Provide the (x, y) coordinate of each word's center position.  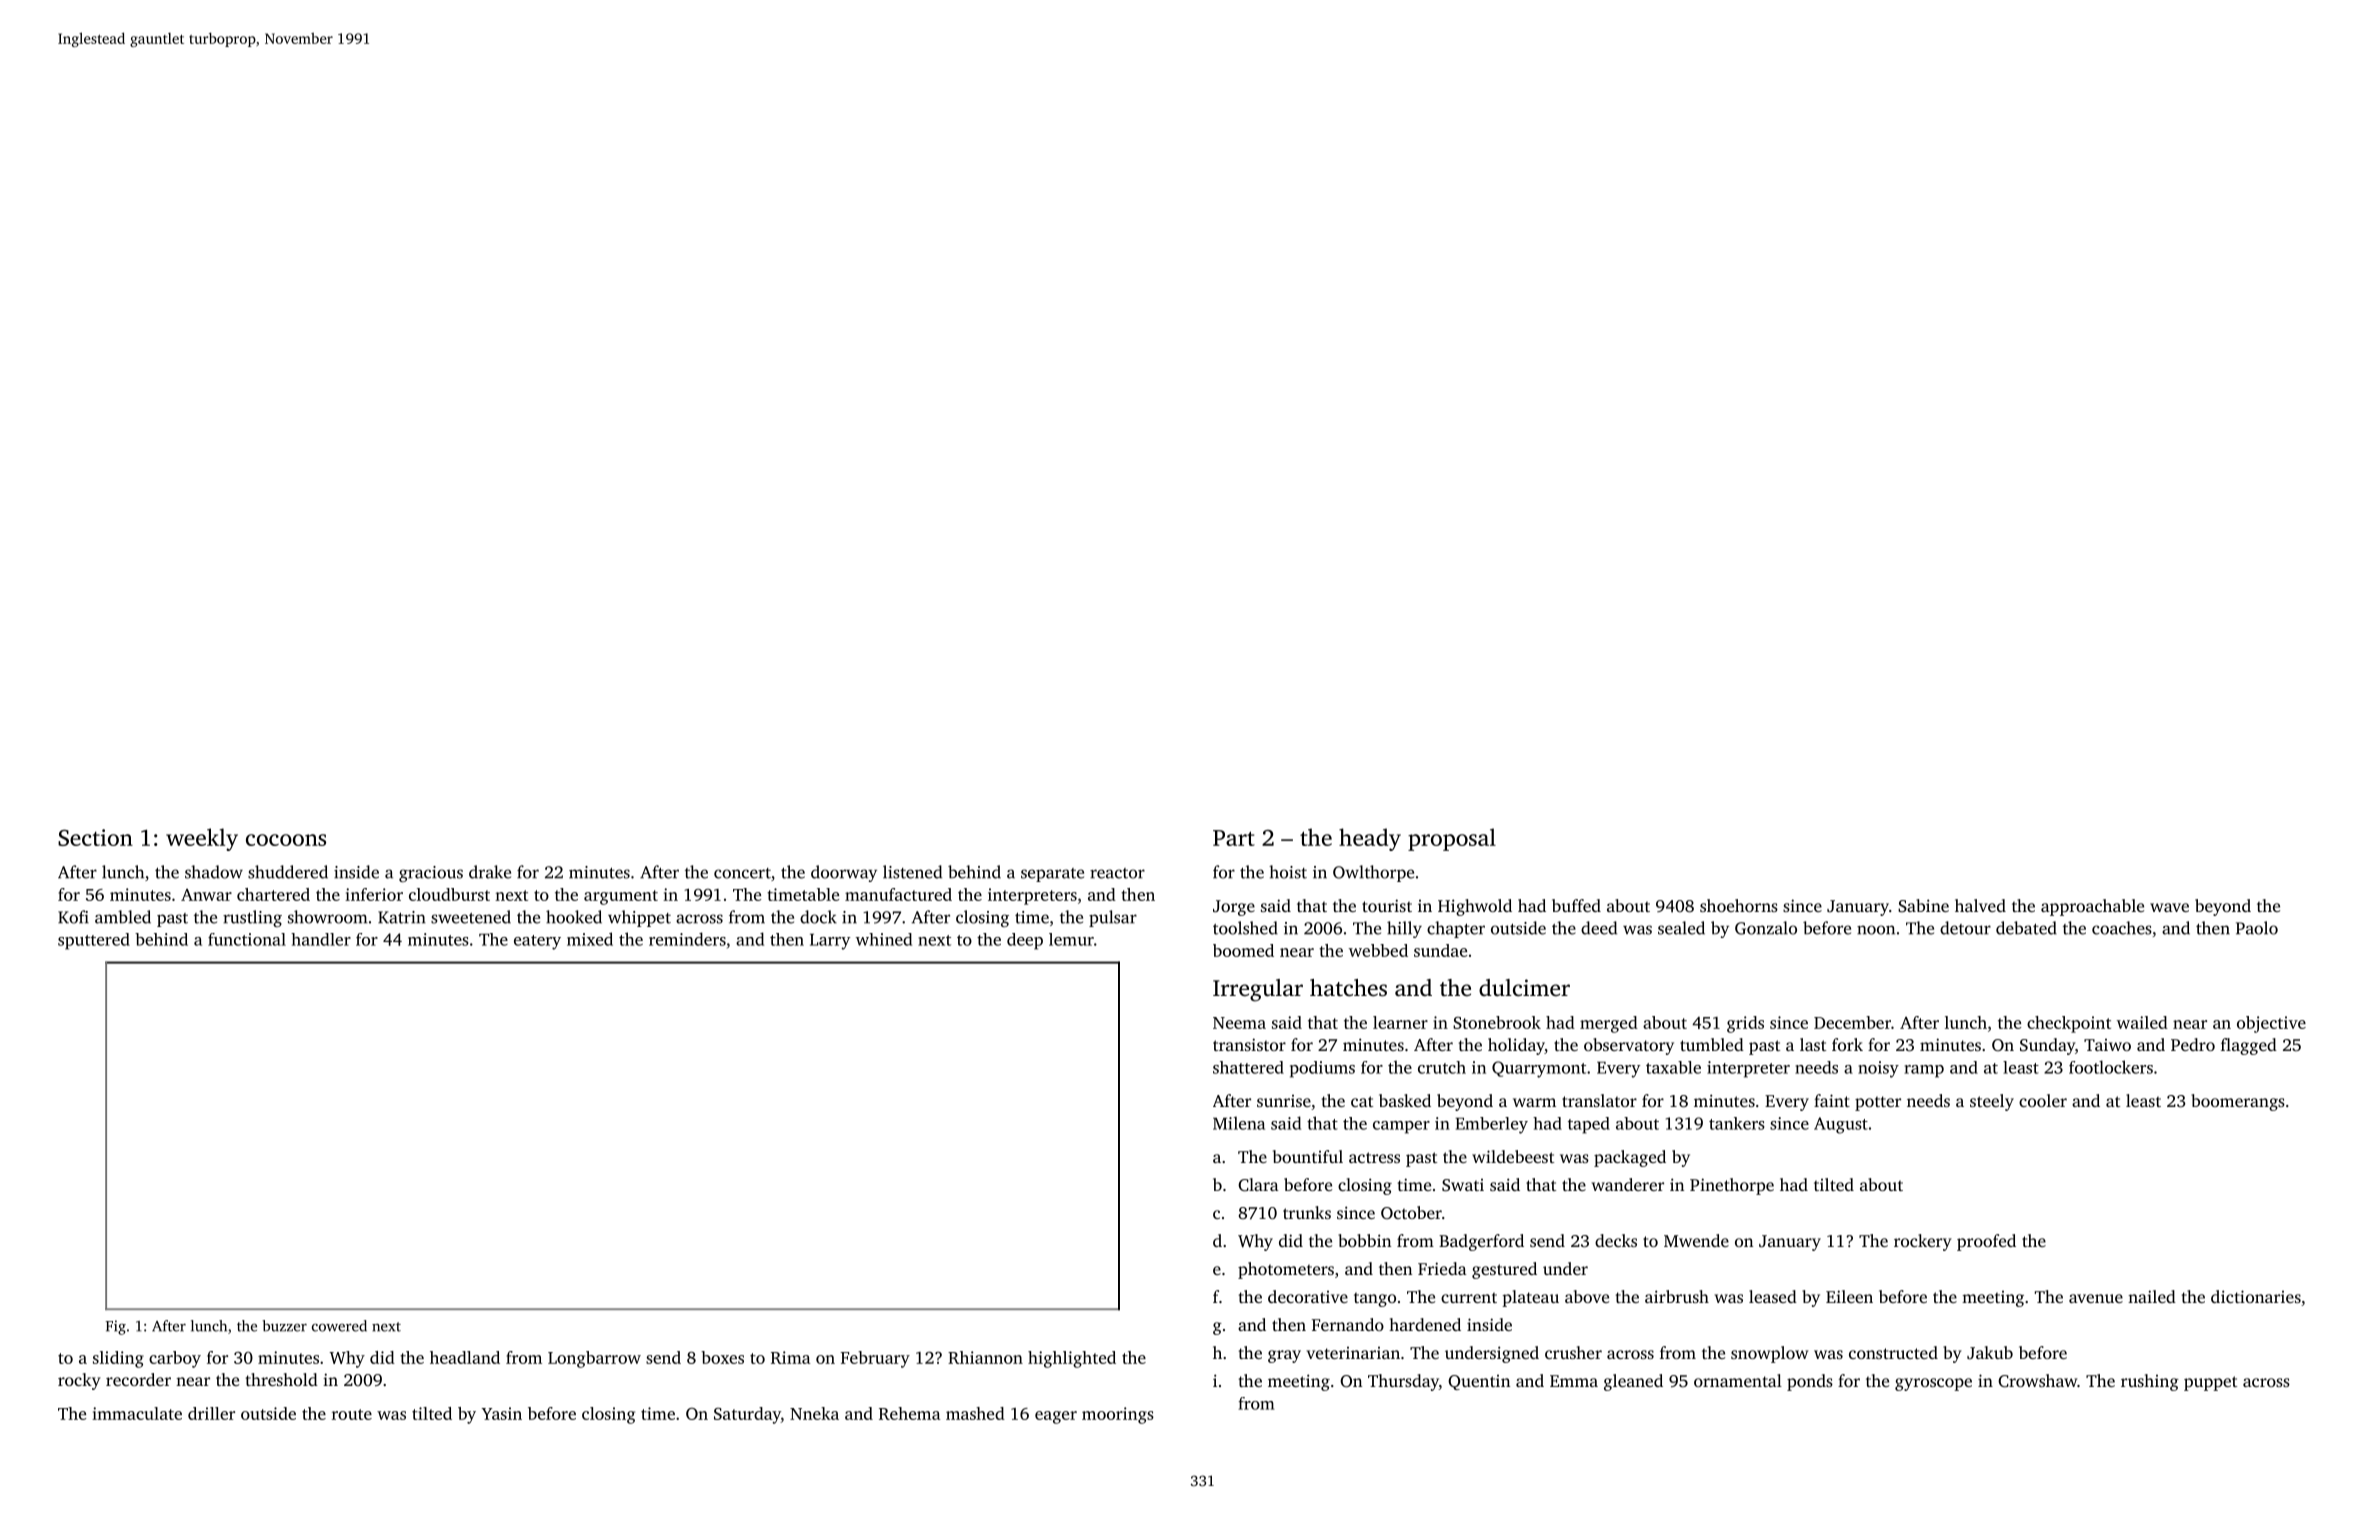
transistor (1249, 1044)
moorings (1118, 1415)
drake (490, 872)
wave (2169, 907)
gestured (1504, 1270)
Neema (1239, 1023)
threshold (282, 1379)
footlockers (2111, 1067)
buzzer (285, 1326)
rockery (1923, 1242)
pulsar (1113, 918)
